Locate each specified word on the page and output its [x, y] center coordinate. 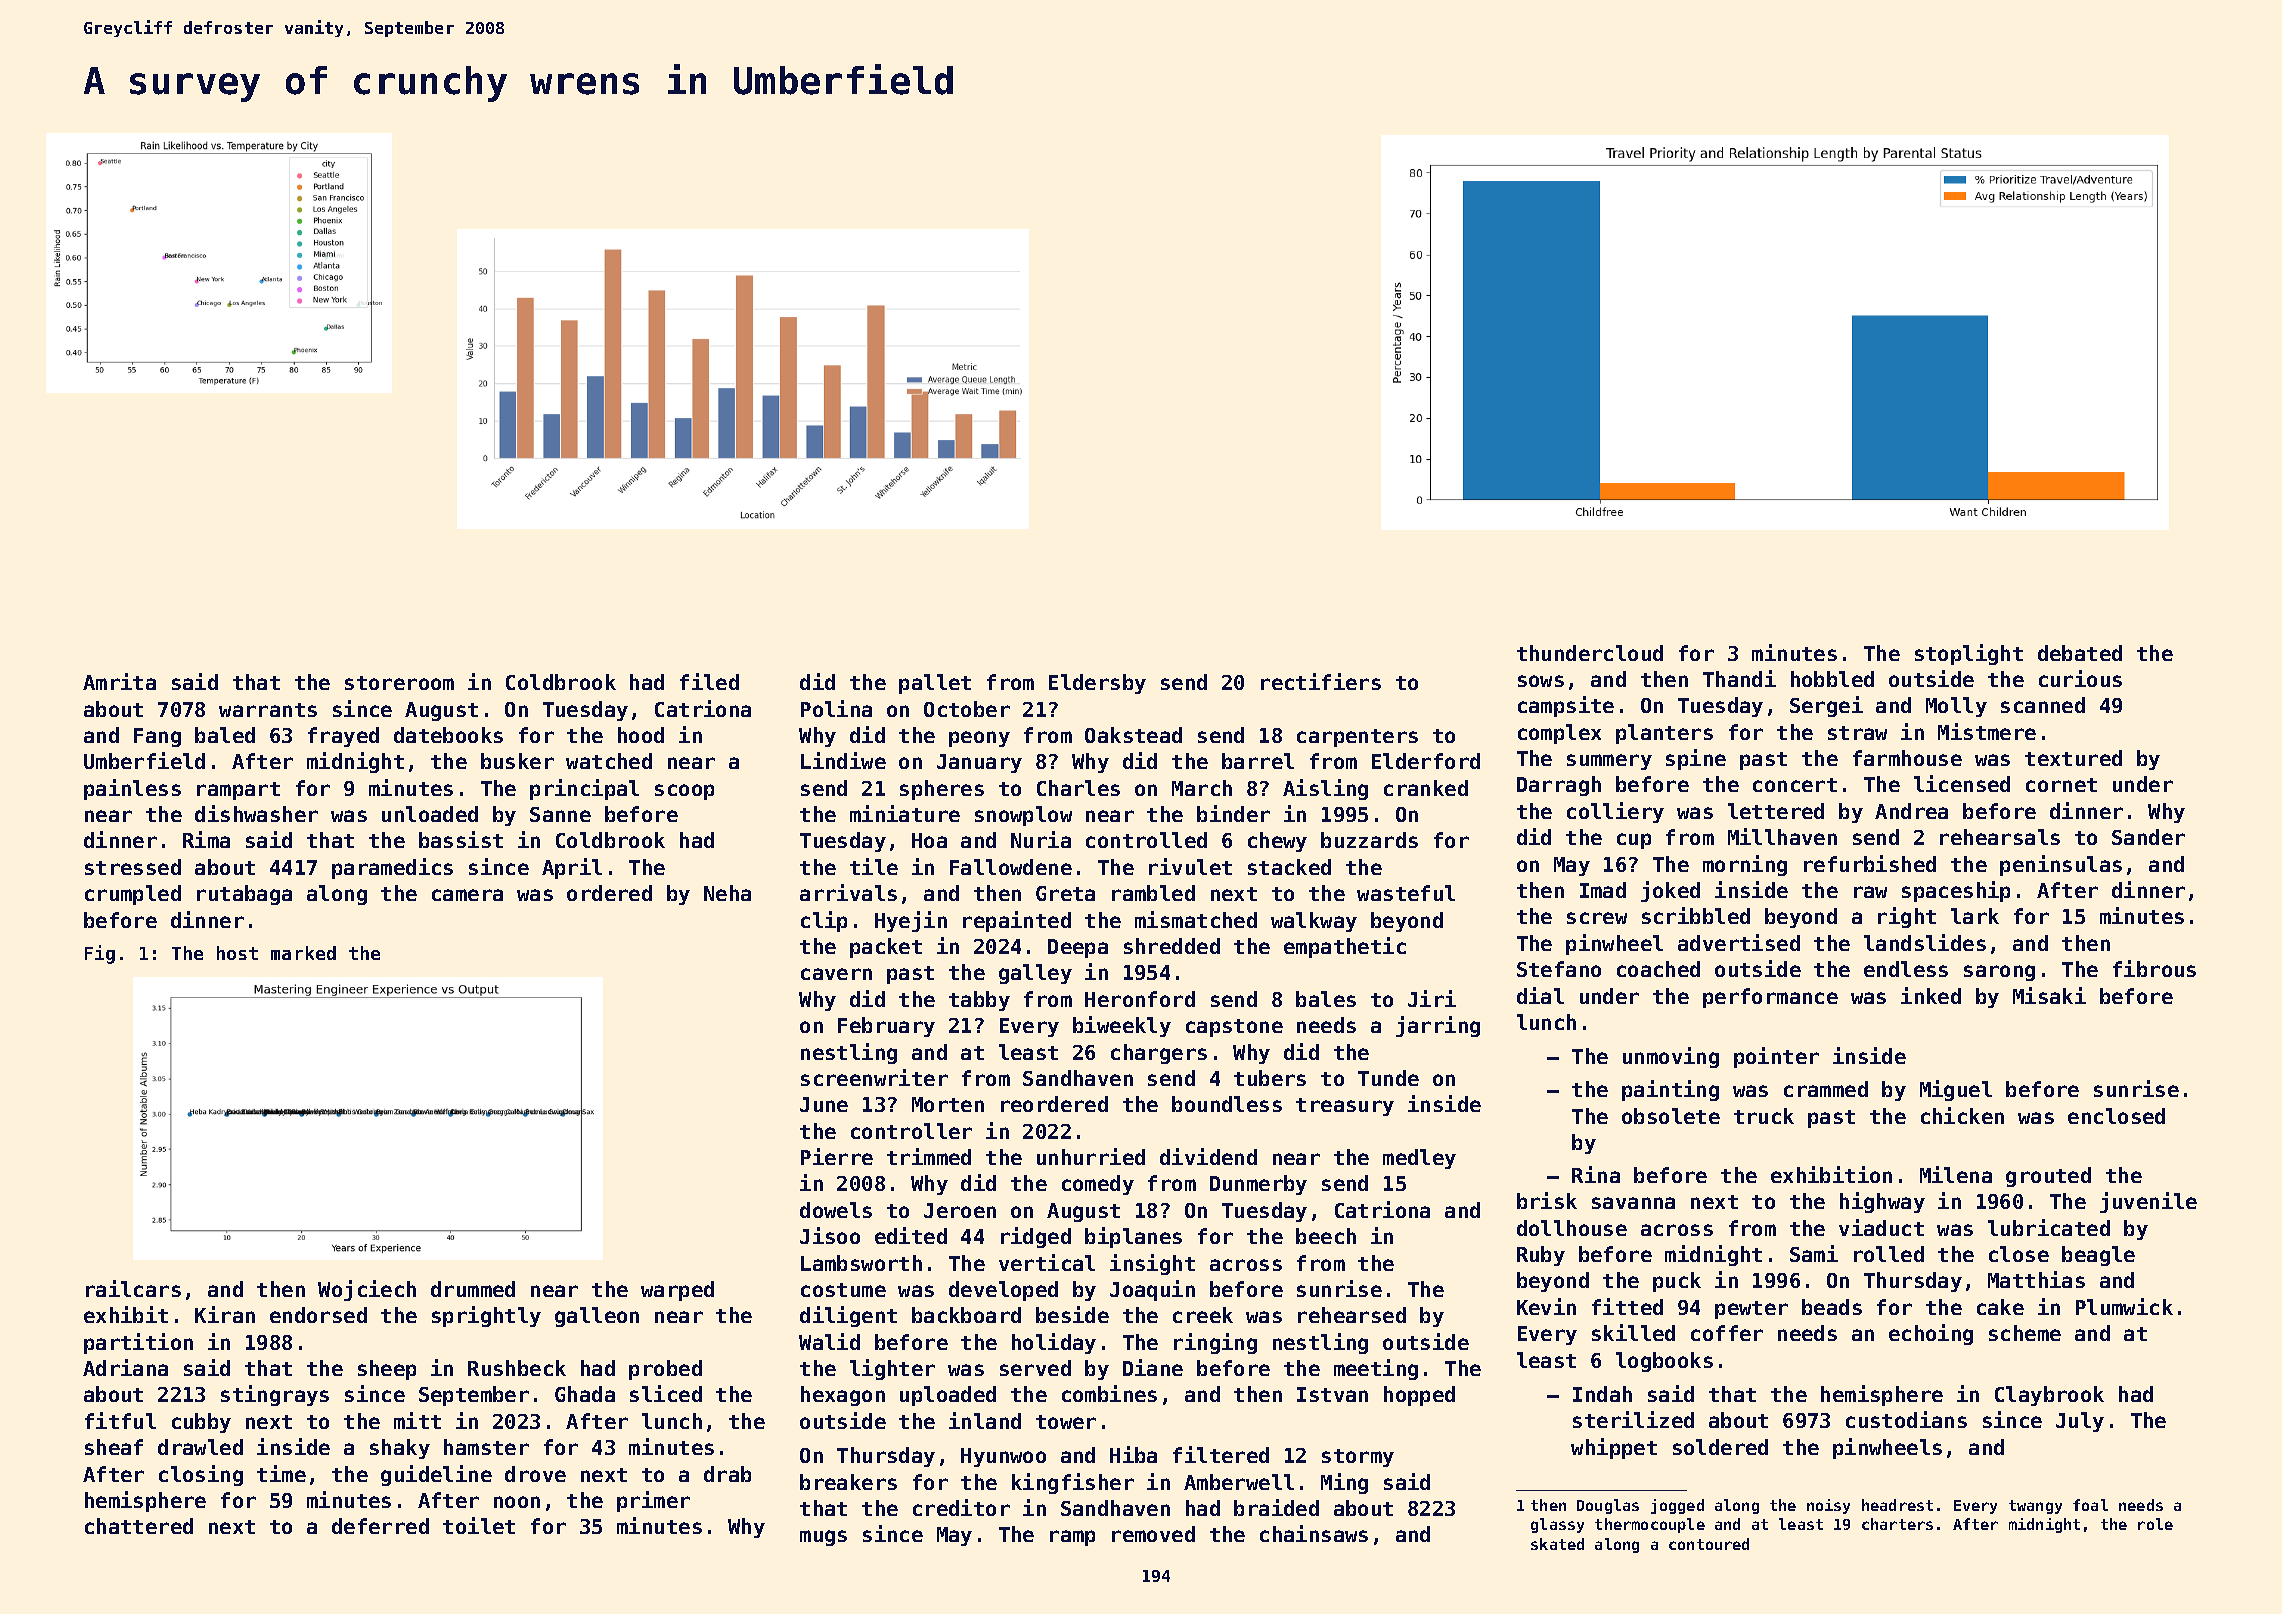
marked [303, 953]
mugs [823, 1538]
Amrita [119, 681]
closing [201, 1475]
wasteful [1406, 893]
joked [1670, 891]
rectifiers [1321, 681]
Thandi [1739, 678]
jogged [1677, 1506]
